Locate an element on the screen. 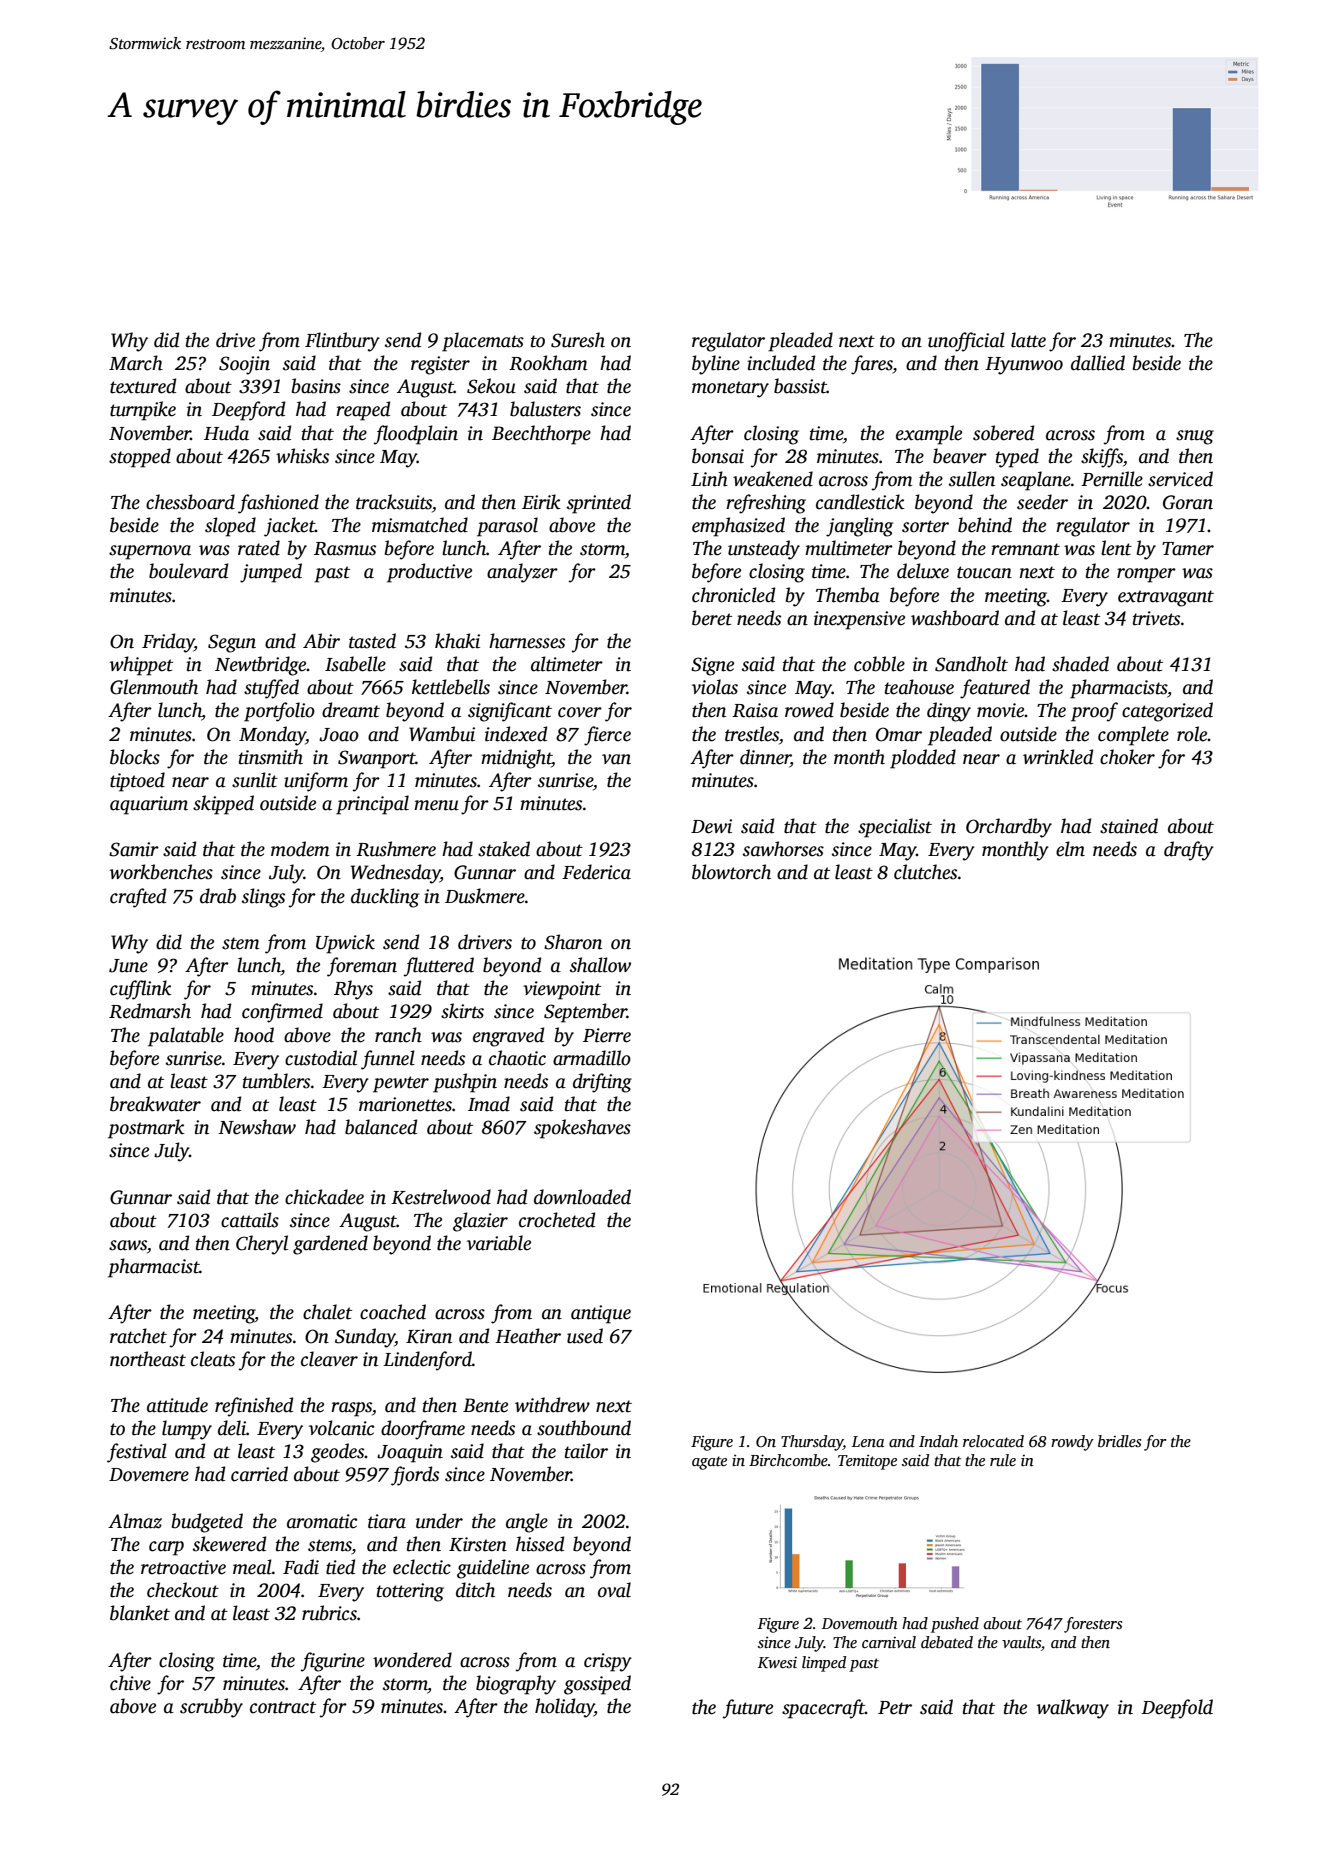 The height and width of the screenshot is (1872, 1323). relocated is located at coordinates (993, 1441).
